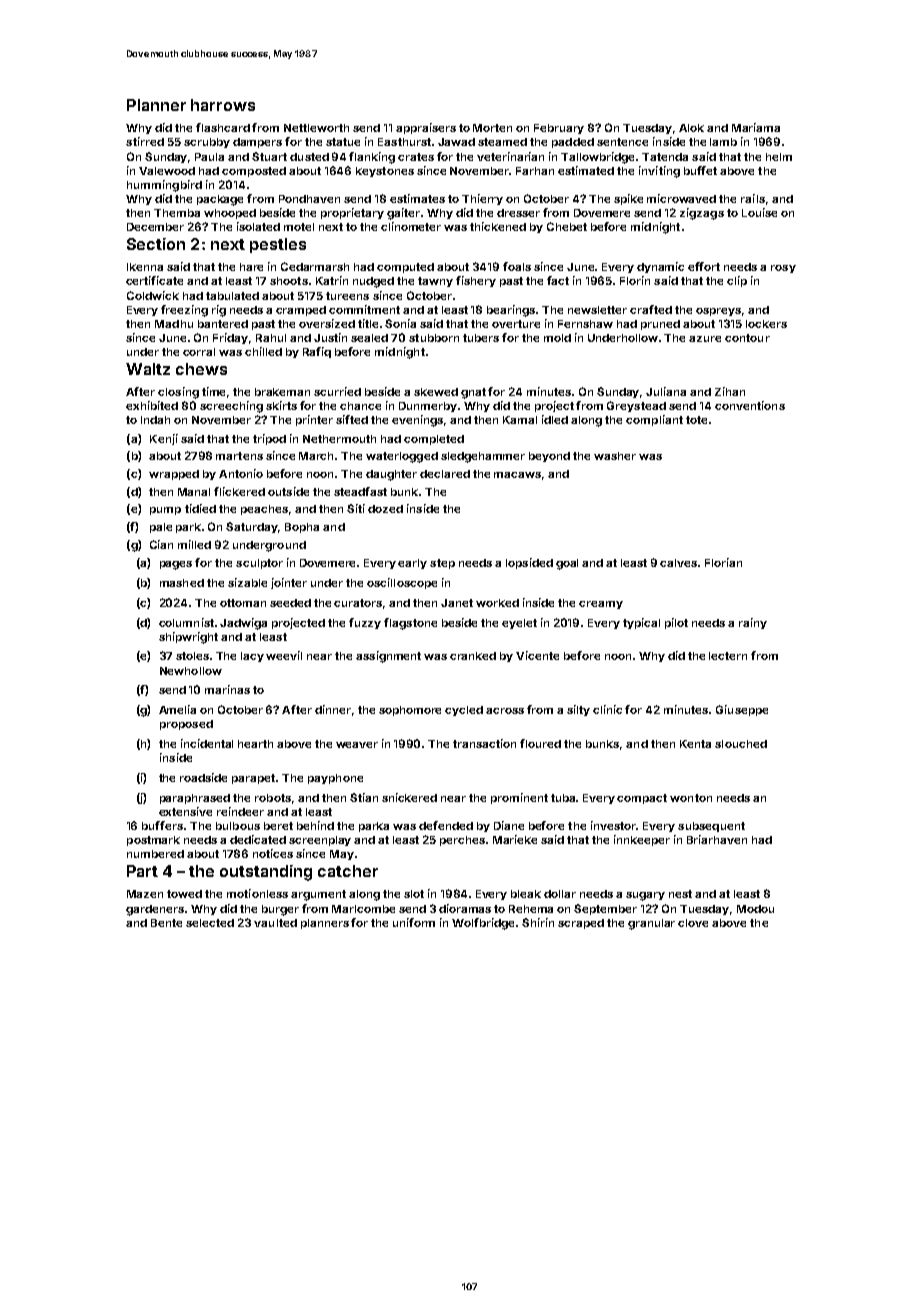 This document has height=1314, width=924. I want to click on stubborn, so click(434, 338).
